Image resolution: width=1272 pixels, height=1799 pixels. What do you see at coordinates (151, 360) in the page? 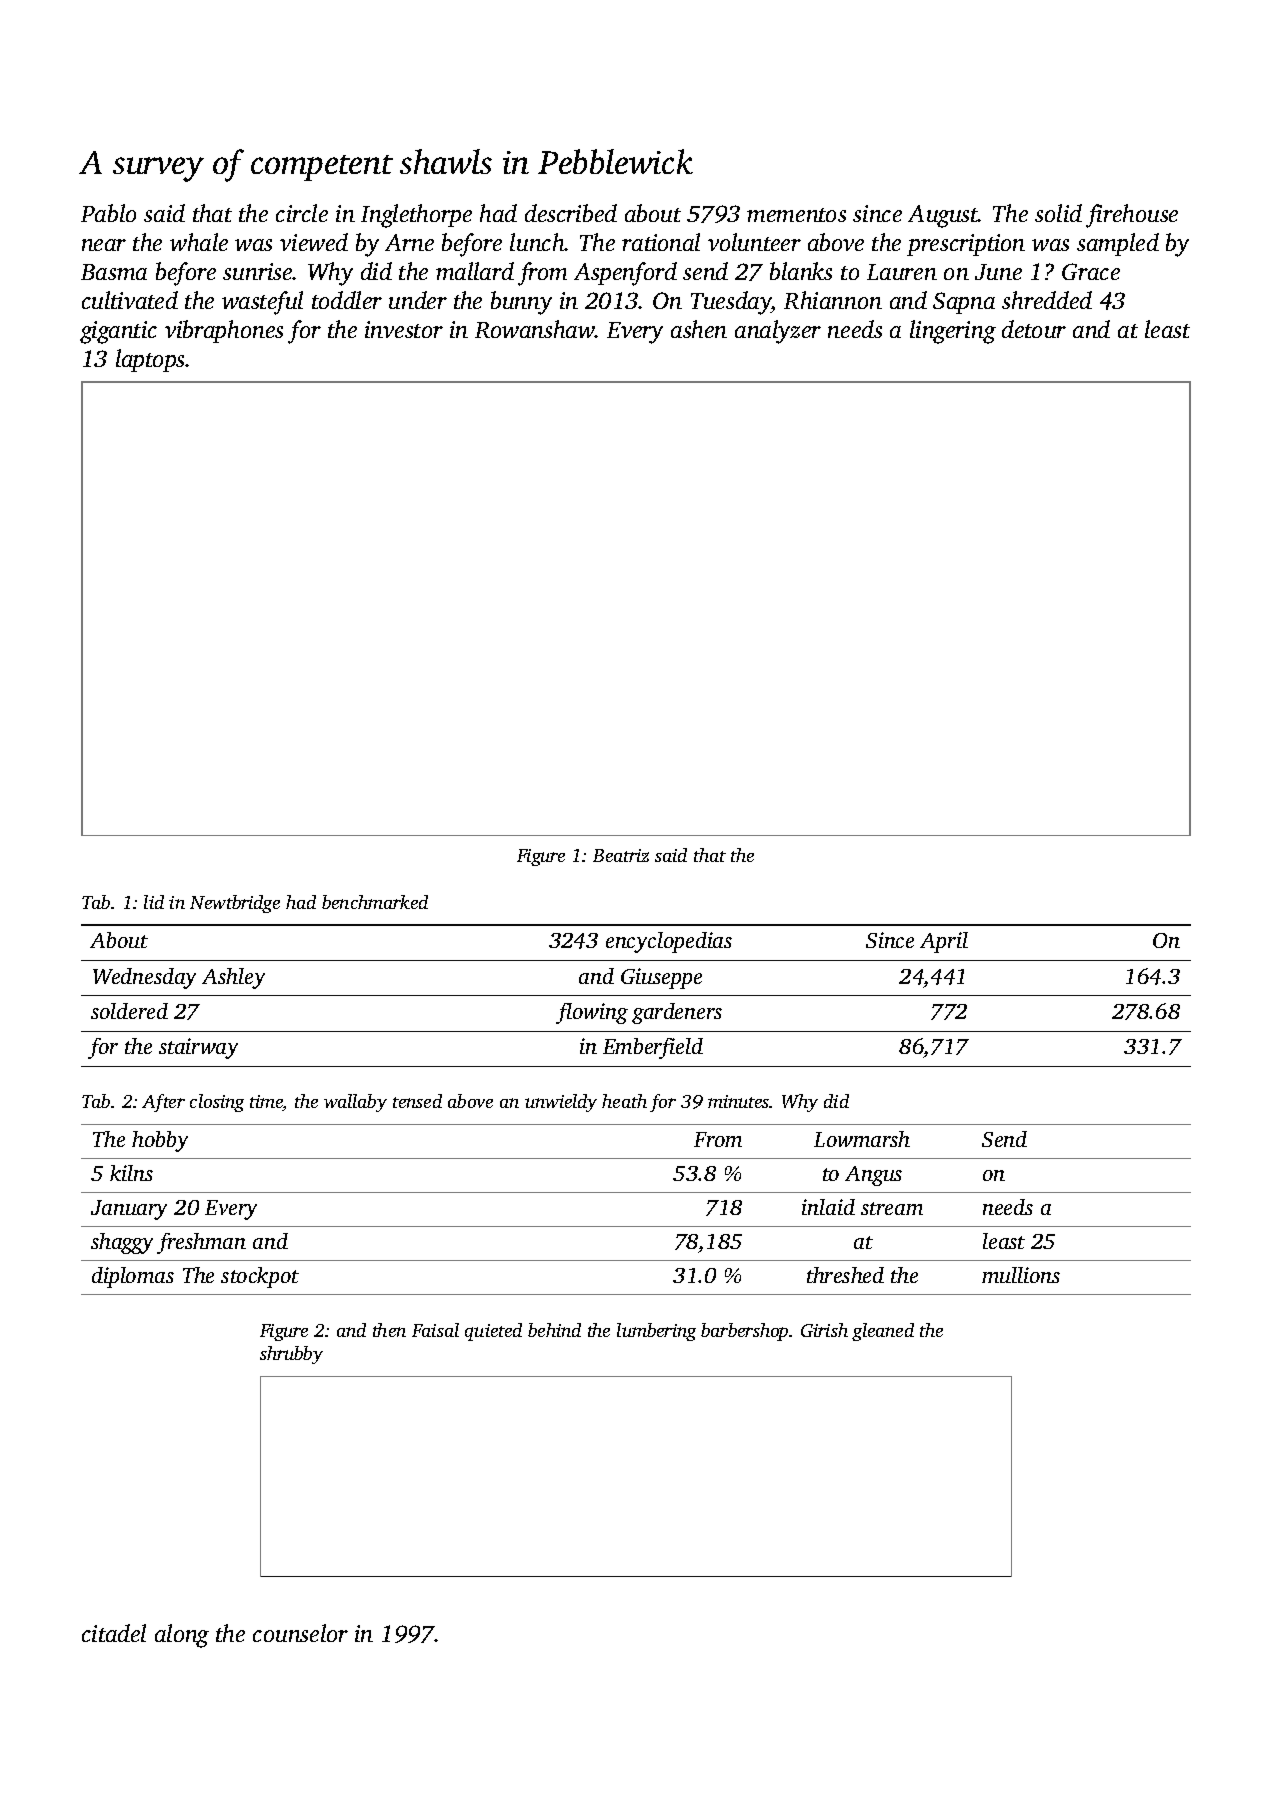
I see `laptops` at bounding box center [151, 360].
